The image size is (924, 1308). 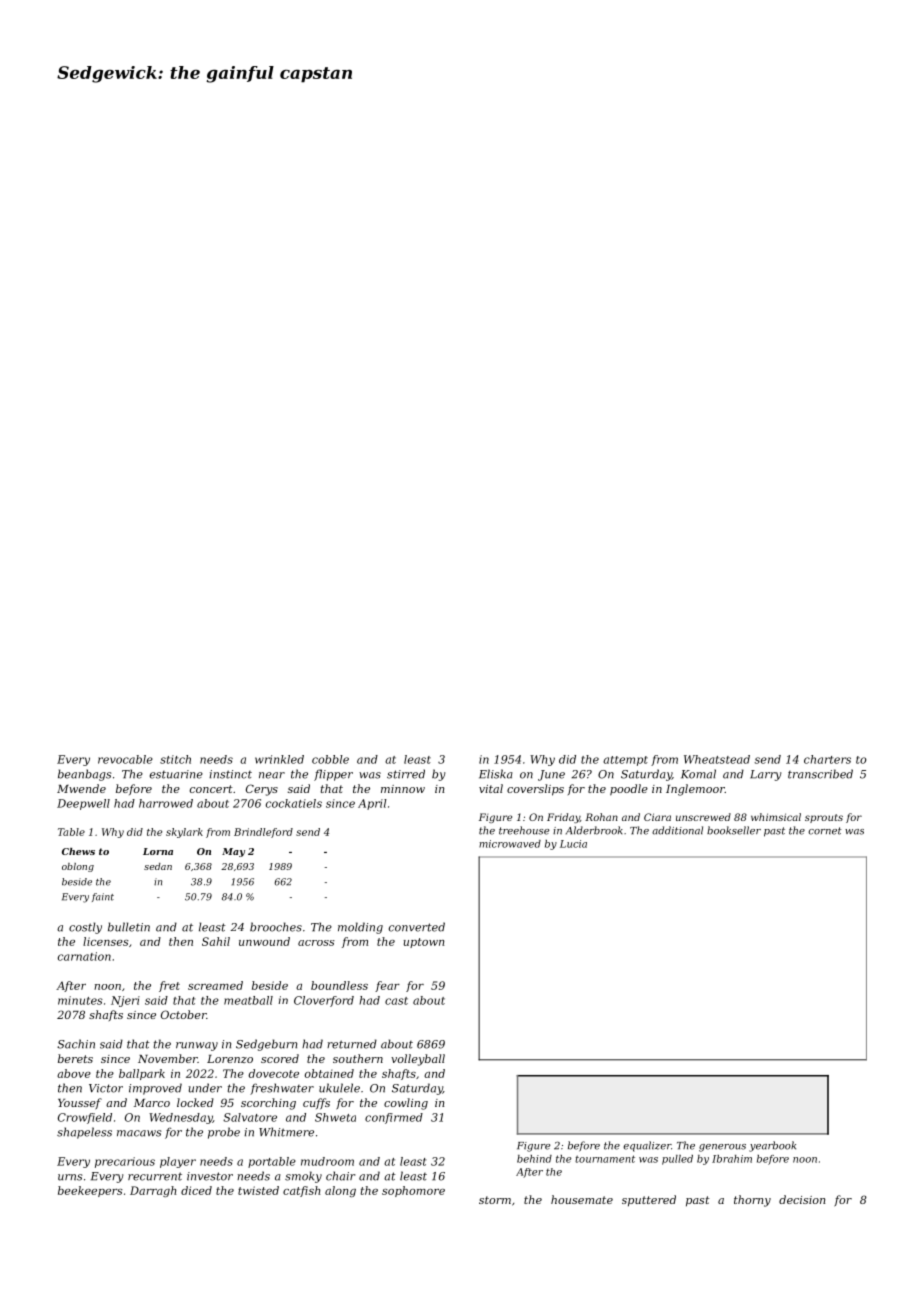 I want to click on fear, so click(x=387, y=986).
